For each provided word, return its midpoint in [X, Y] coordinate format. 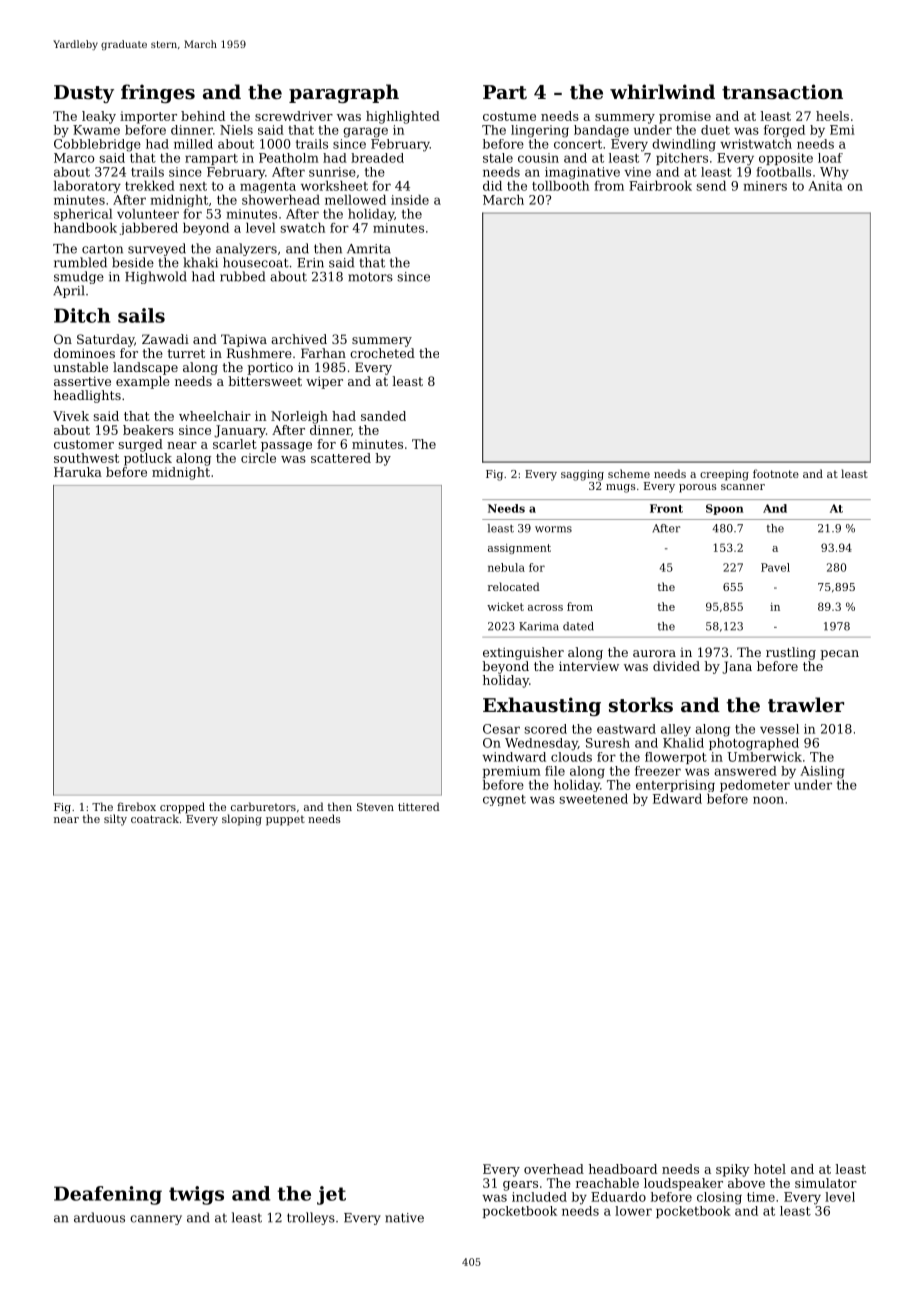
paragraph [344, 93]
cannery [156, 1220]
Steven [375, 807]
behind [203, 116]
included [539, 1197]
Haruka [78, 472]
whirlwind [662, 91]
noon [768, 800]
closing [719, 1198]
